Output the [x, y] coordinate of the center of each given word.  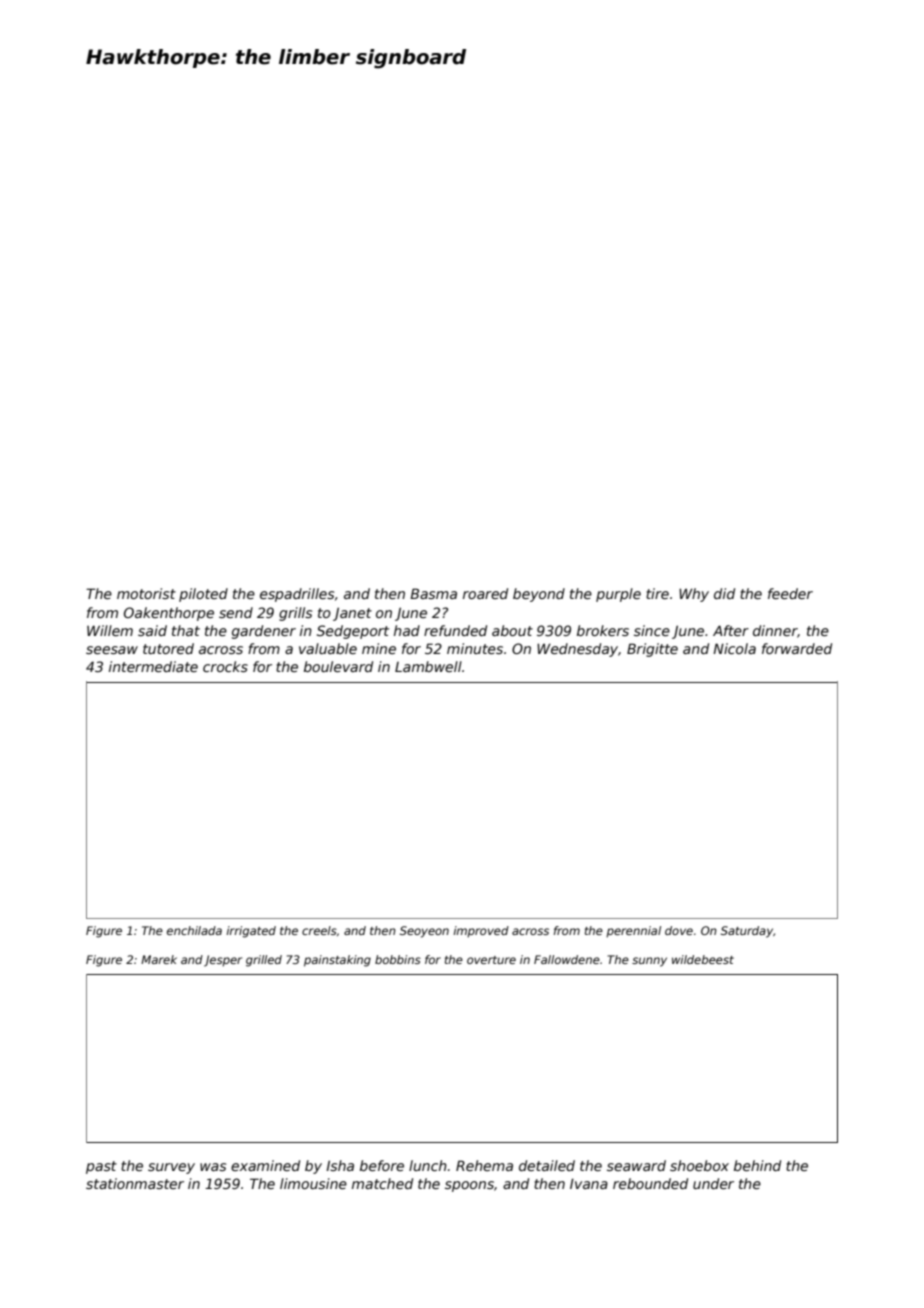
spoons [469, 1186]
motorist [146, 593]
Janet [352, 614]
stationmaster [135, 1183]
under [713, 1183]
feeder [790, 593]
